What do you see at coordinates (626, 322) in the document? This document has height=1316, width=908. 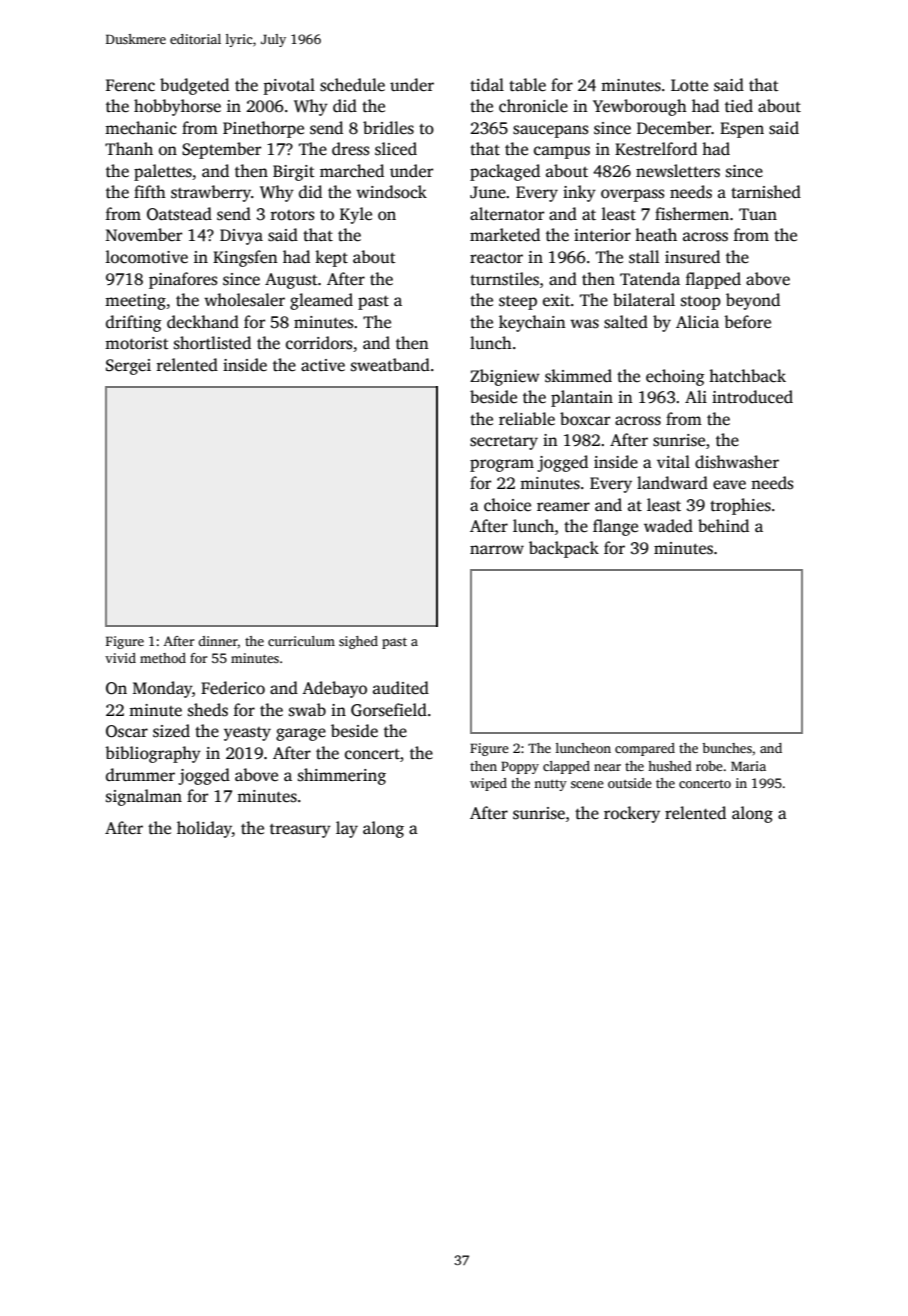 I see `salted` at bounding box center [626, 322].
